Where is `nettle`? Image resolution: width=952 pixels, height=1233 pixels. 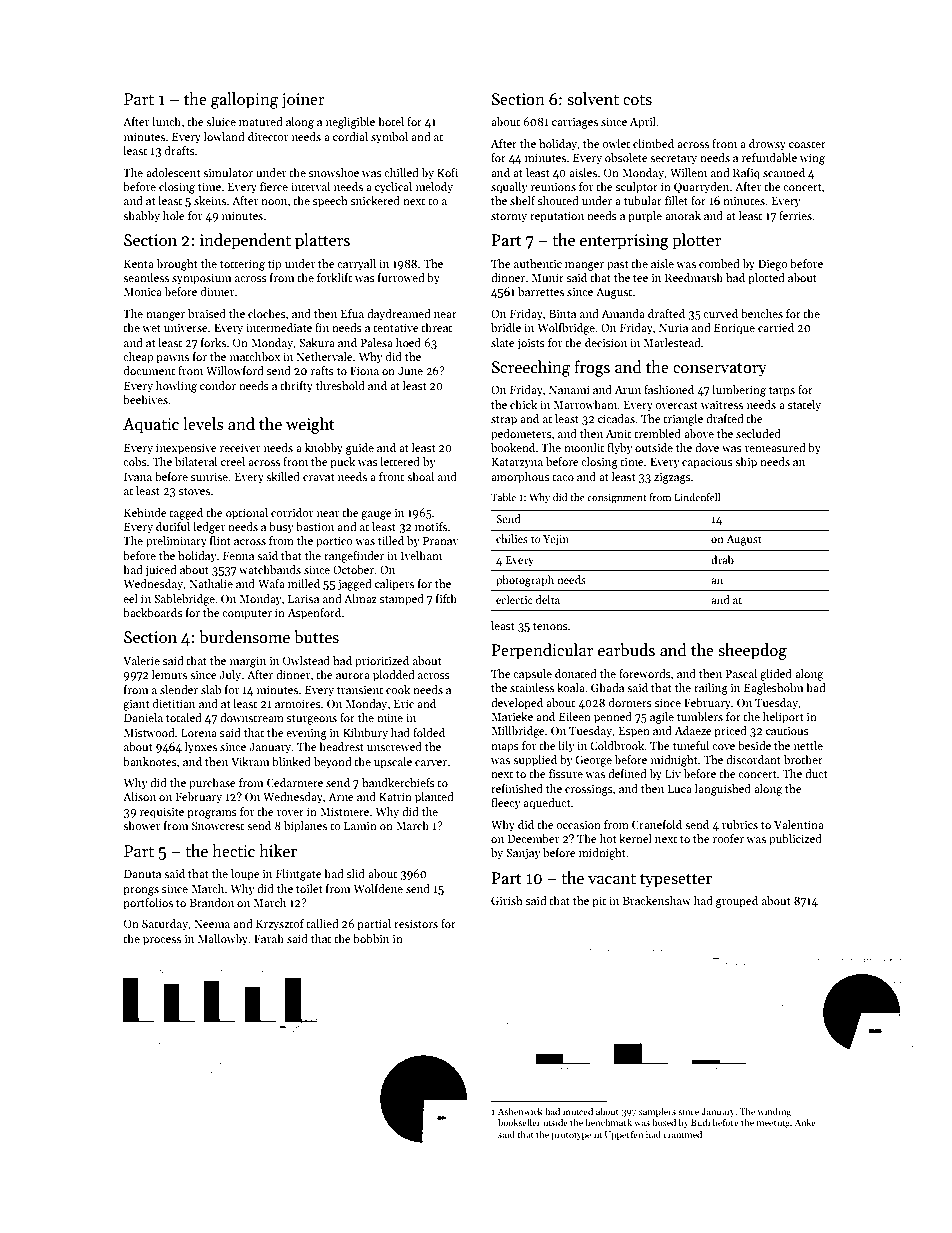 nettle is located at coordinates (808, 745).
